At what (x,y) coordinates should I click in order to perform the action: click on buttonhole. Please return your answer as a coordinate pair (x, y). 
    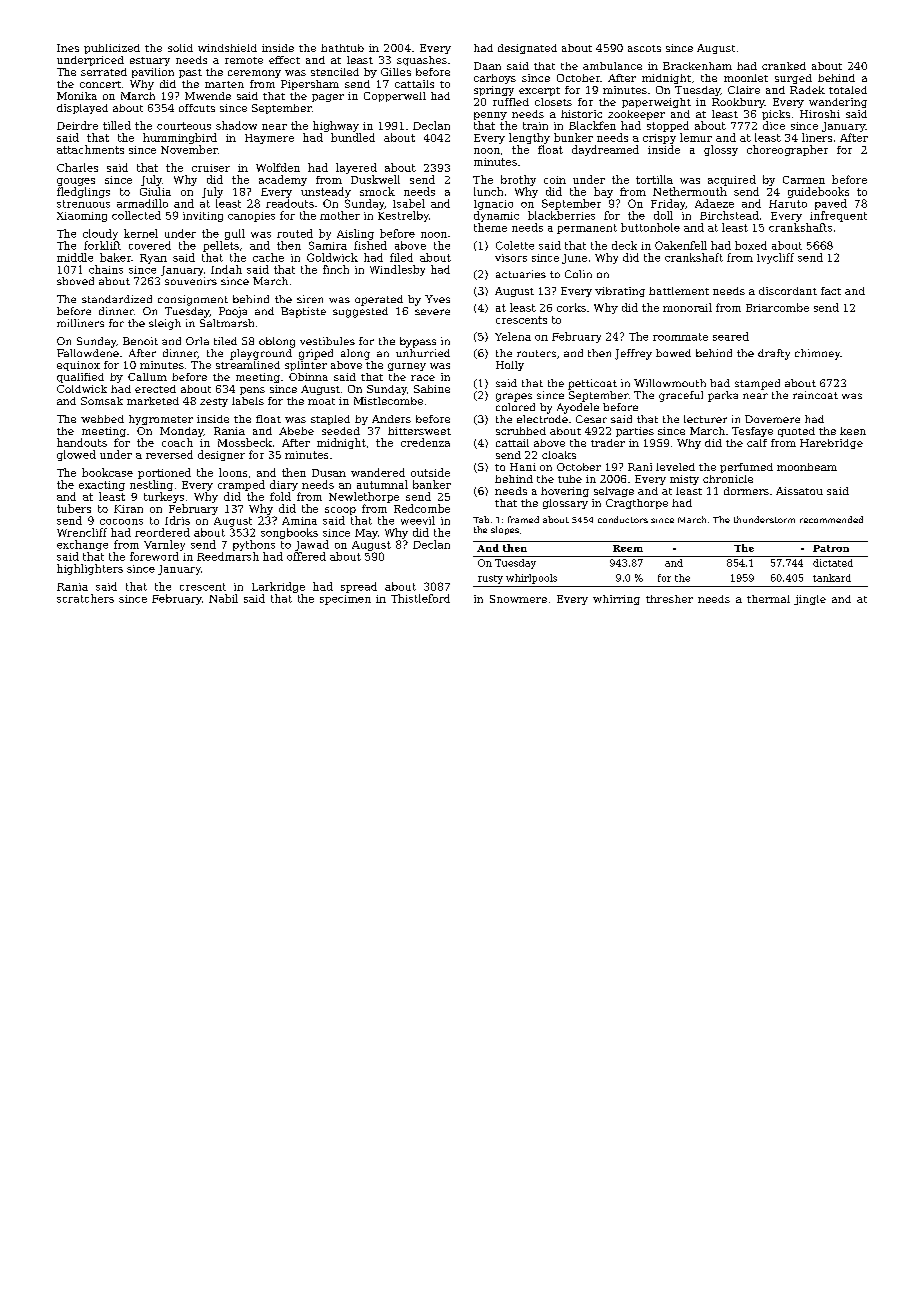
    Looking at the image, I should click on (650, 227).
